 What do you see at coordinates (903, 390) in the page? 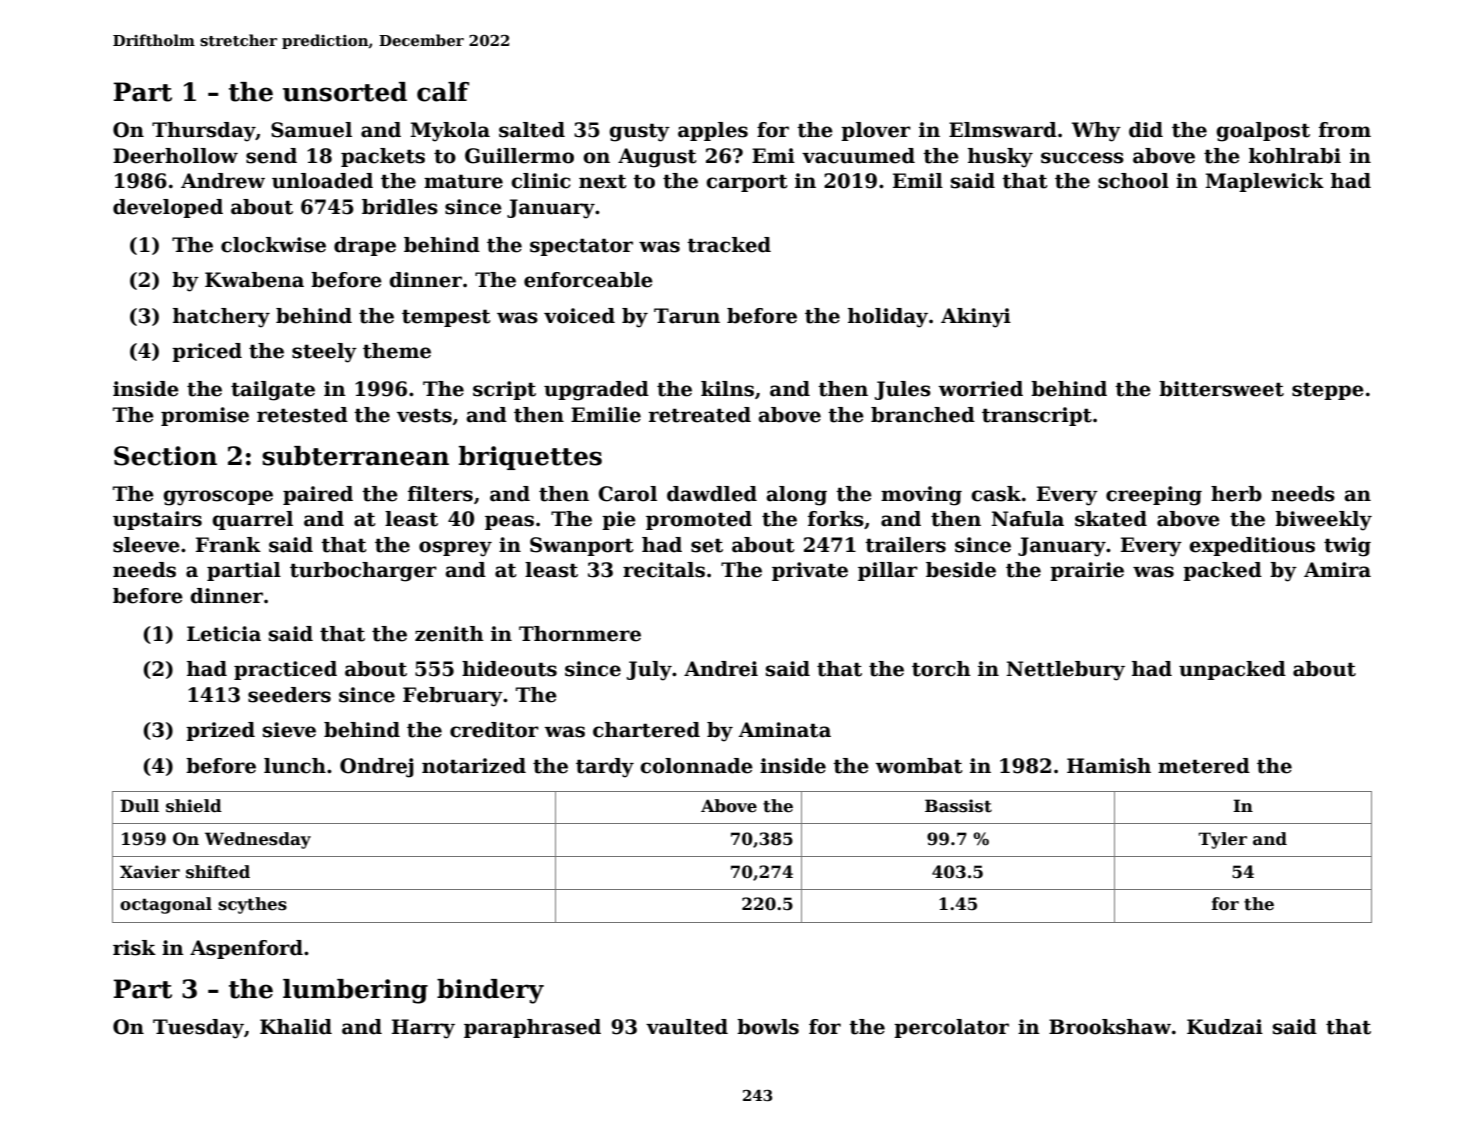
I see `Jules` at bounding box center [903, 390].
